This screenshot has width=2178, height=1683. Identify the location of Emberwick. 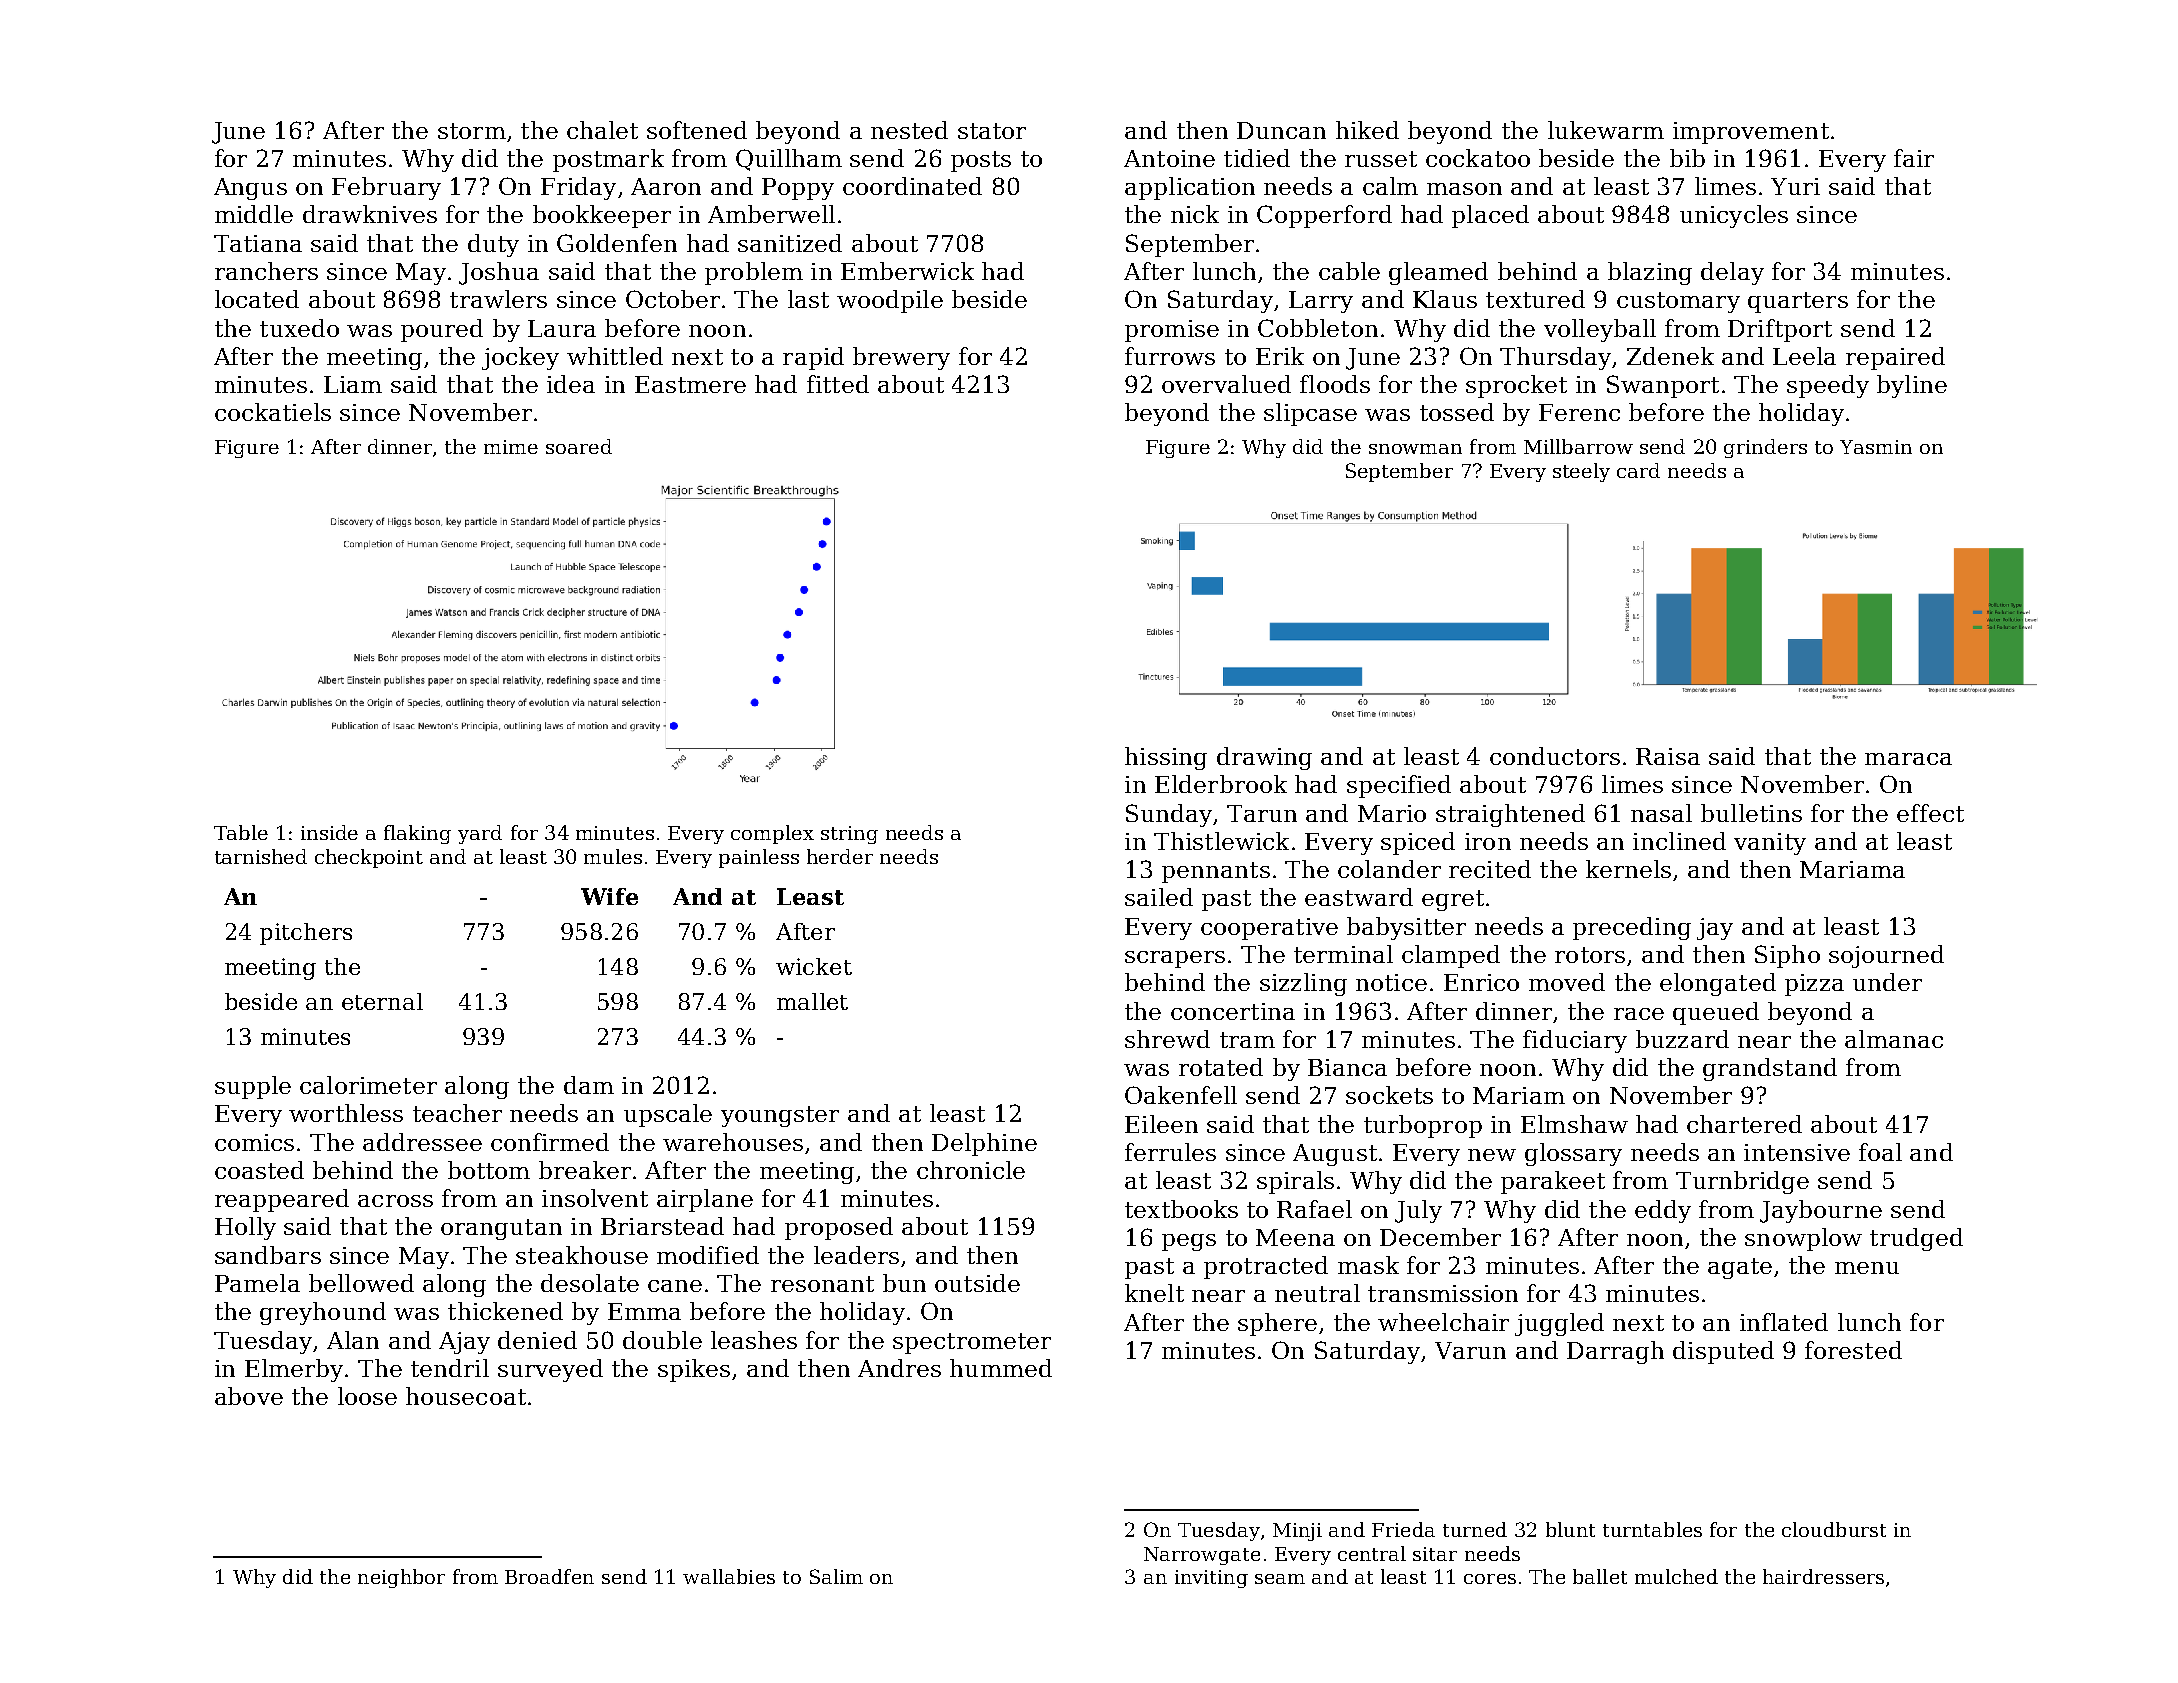
(907, 271).
